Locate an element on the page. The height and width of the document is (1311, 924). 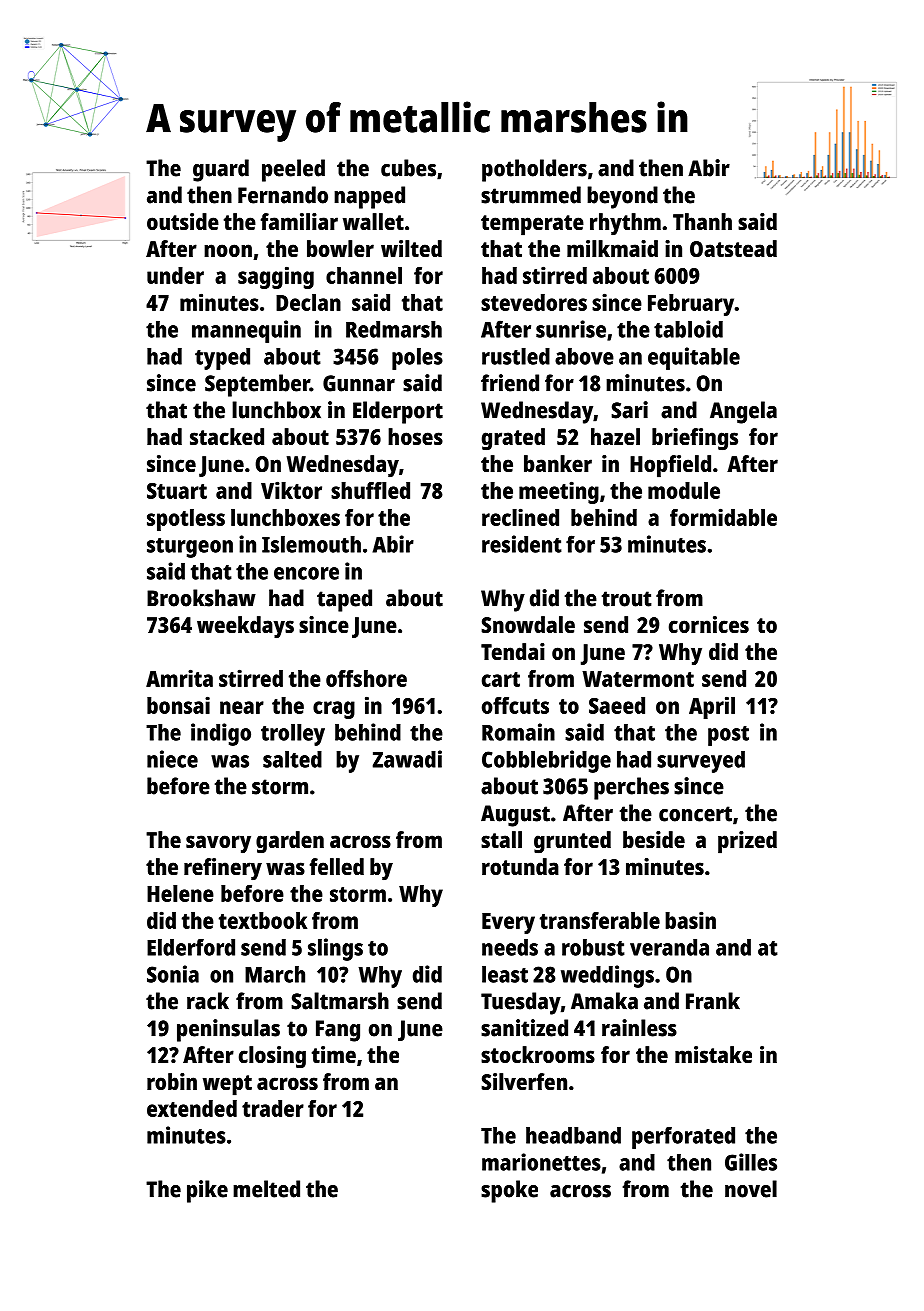
beyond is located at coordinates (622, 197).
